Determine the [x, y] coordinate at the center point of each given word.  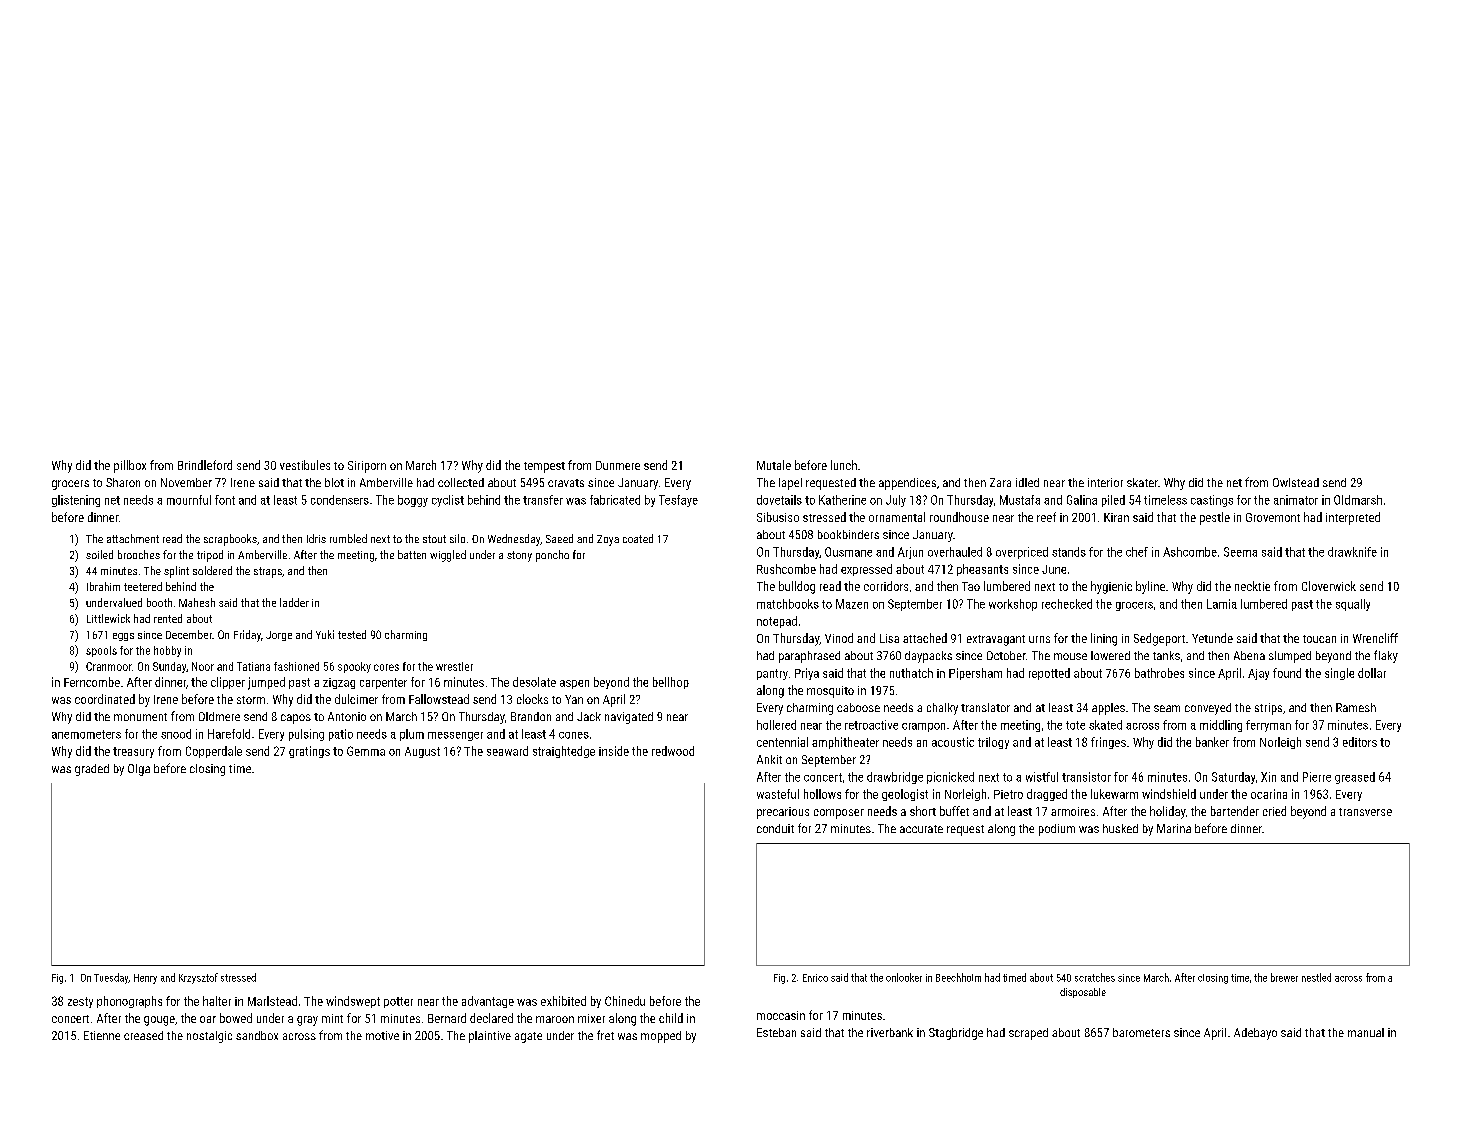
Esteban [776, 1032]
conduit [775, 828]
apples [1108, 709]
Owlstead [1296, 482]
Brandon [531, 716]
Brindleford [205, 465]
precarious [783, 813]
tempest [544, 467]
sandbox [257, 1035]
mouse [1070, 656]
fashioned [296, 666]
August [422, 752]
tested [352, 634]
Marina [1174, 828]
